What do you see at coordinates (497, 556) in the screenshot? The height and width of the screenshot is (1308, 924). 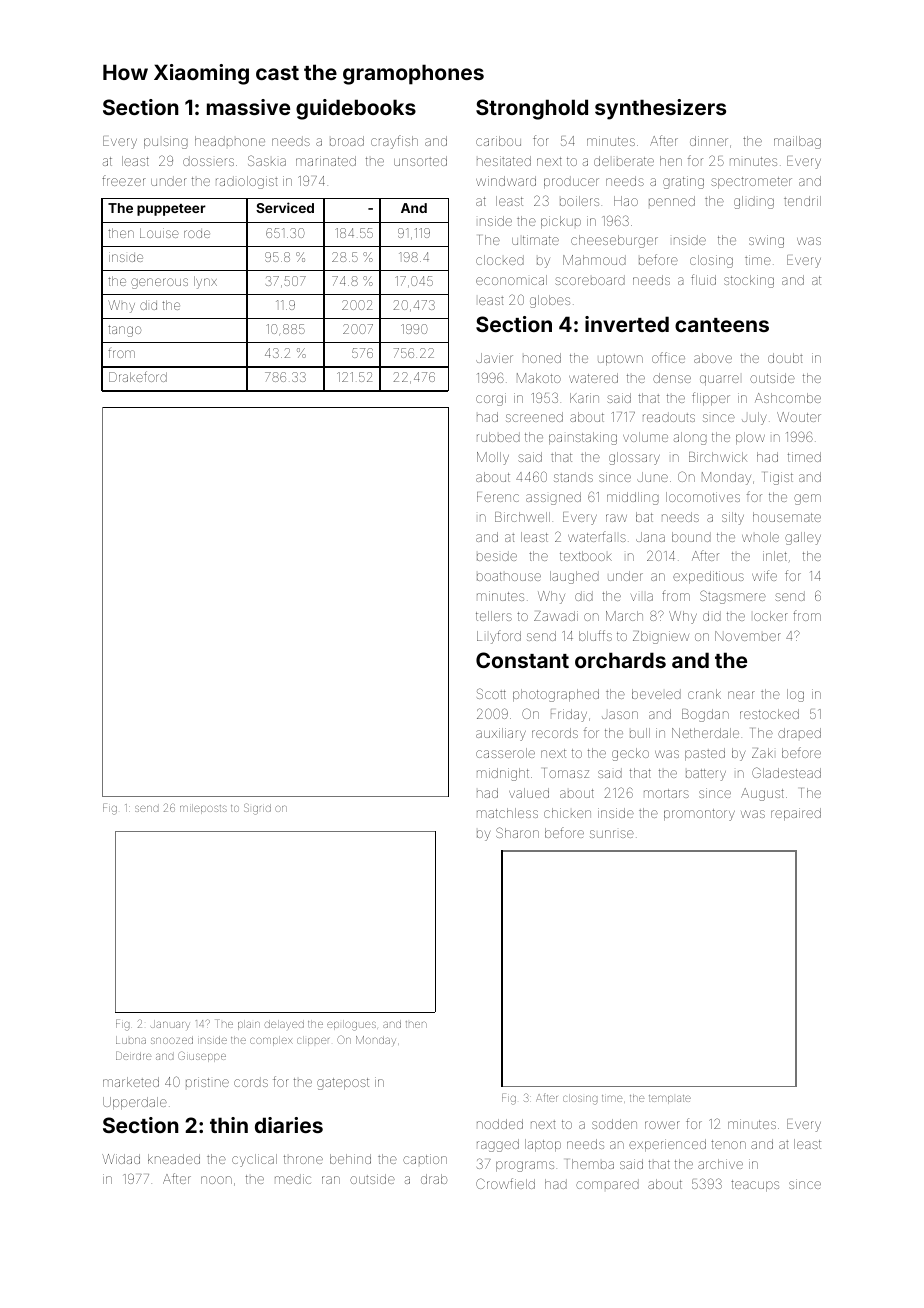 I see `beside` at bounding box center [497, 556].
